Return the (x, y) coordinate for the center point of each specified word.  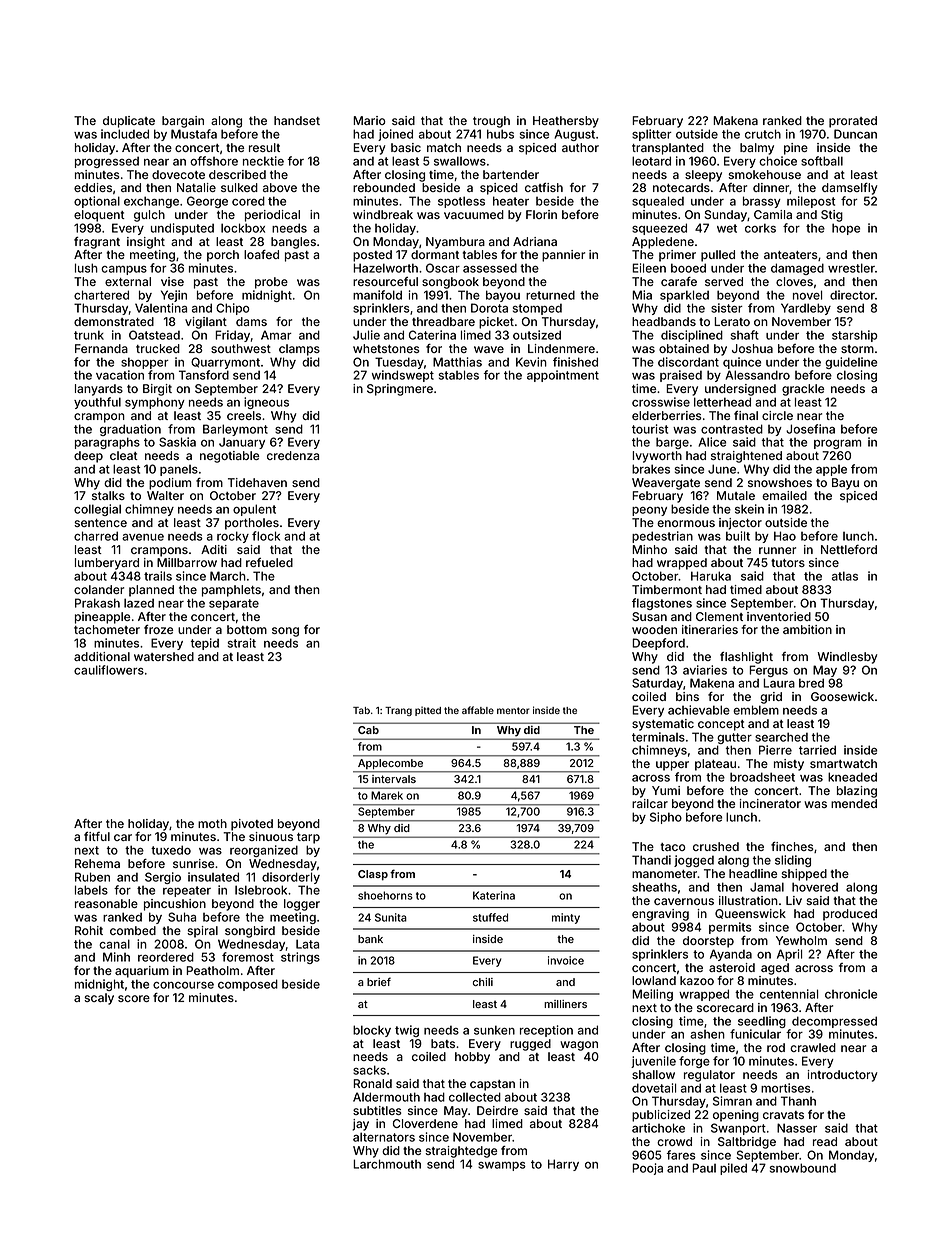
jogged (694, 861)
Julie (366, 335)
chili (483, 982)
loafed (261, 254)
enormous (686, 523)
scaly (99, 999)
